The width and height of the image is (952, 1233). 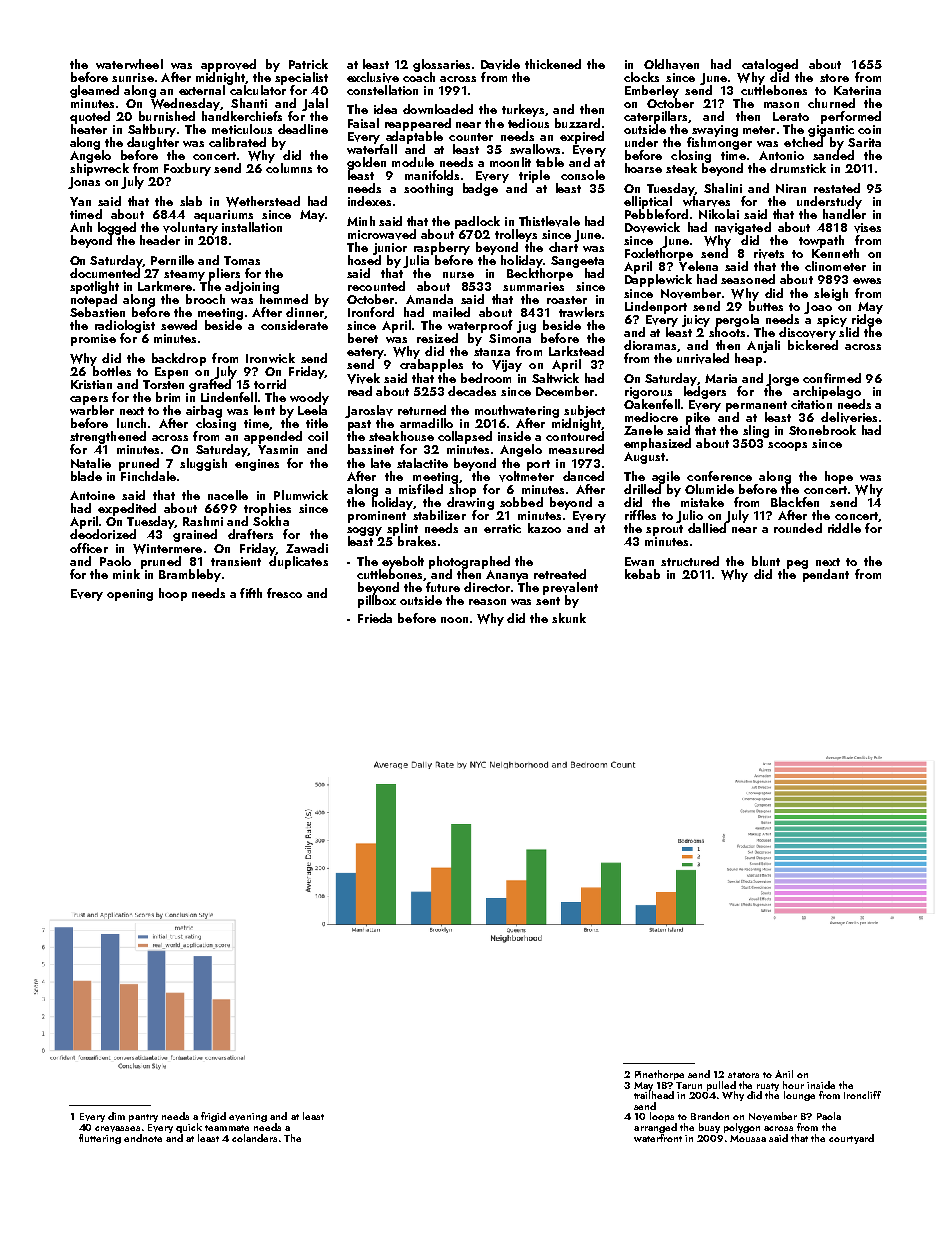 What do you see at coordinates (213, 1117) in the image?
I see `frigid` at bounding box center [213, 1117].
